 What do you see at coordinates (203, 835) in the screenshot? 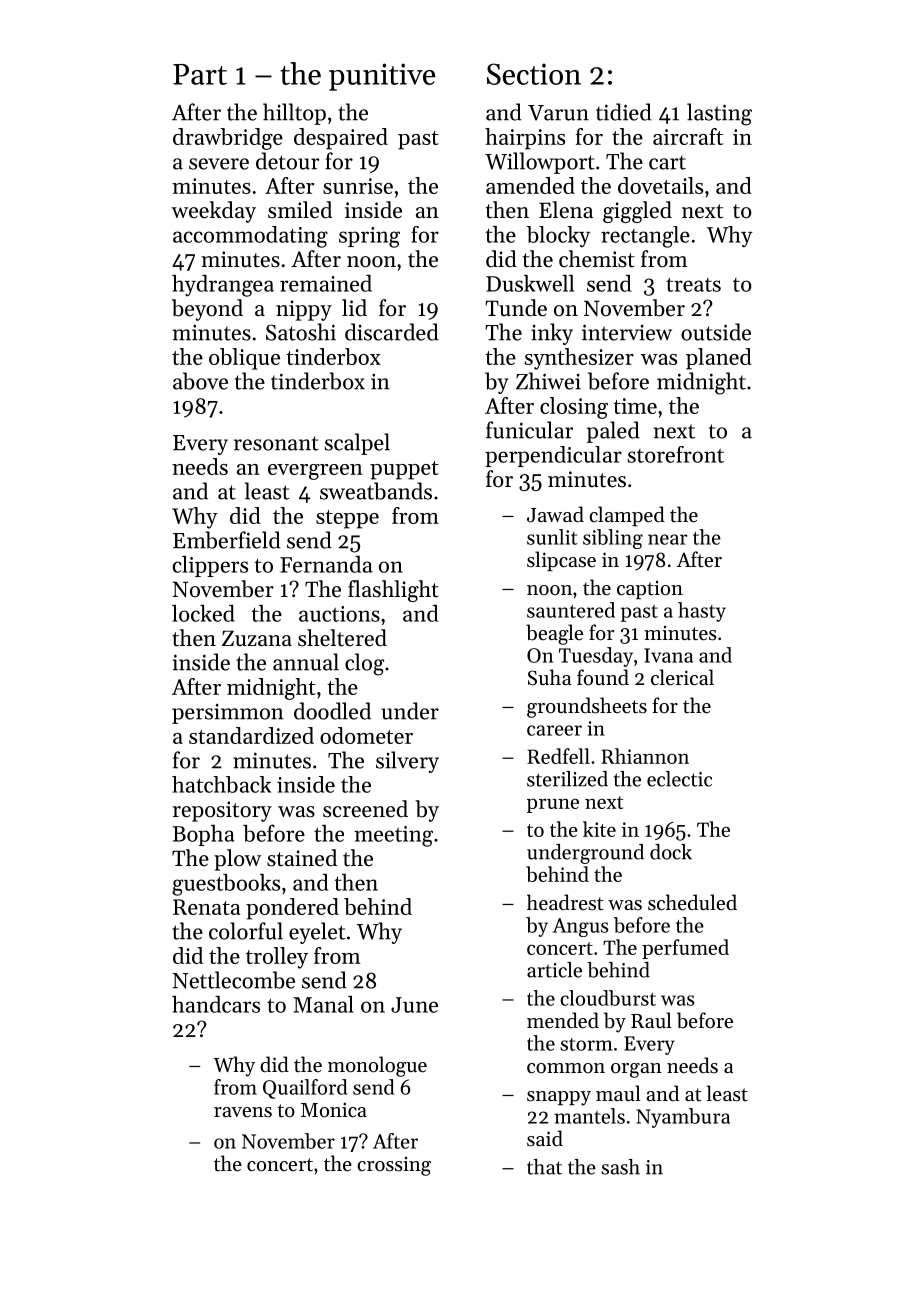
I see `Bopha` at bounding box center [203, 835].
